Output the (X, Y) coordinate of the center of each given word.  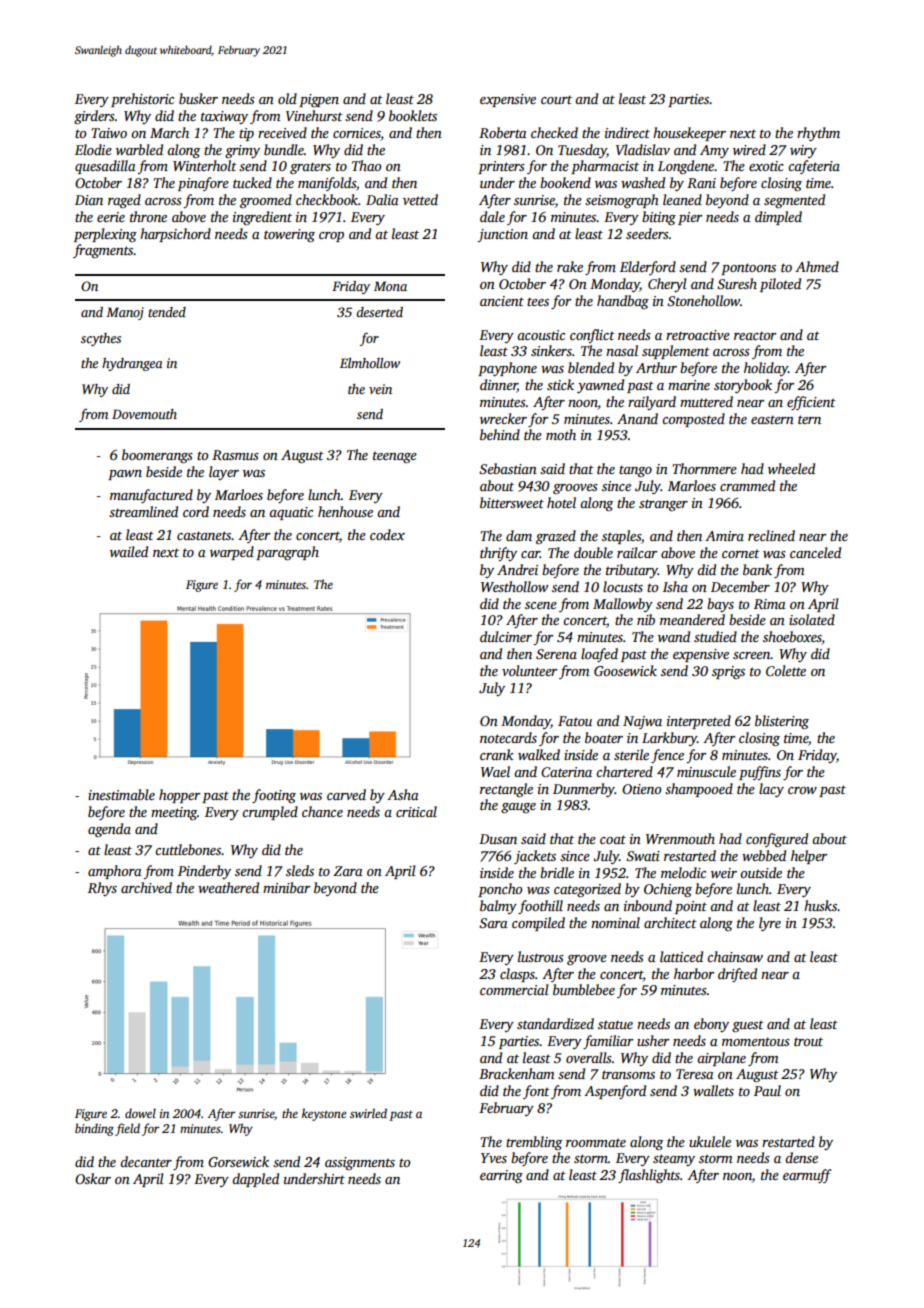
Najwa (642, 722)
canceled (815, 552)
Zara (348, 871)
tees (538, 301)
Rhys (102, 889)
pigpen (319, 100)
